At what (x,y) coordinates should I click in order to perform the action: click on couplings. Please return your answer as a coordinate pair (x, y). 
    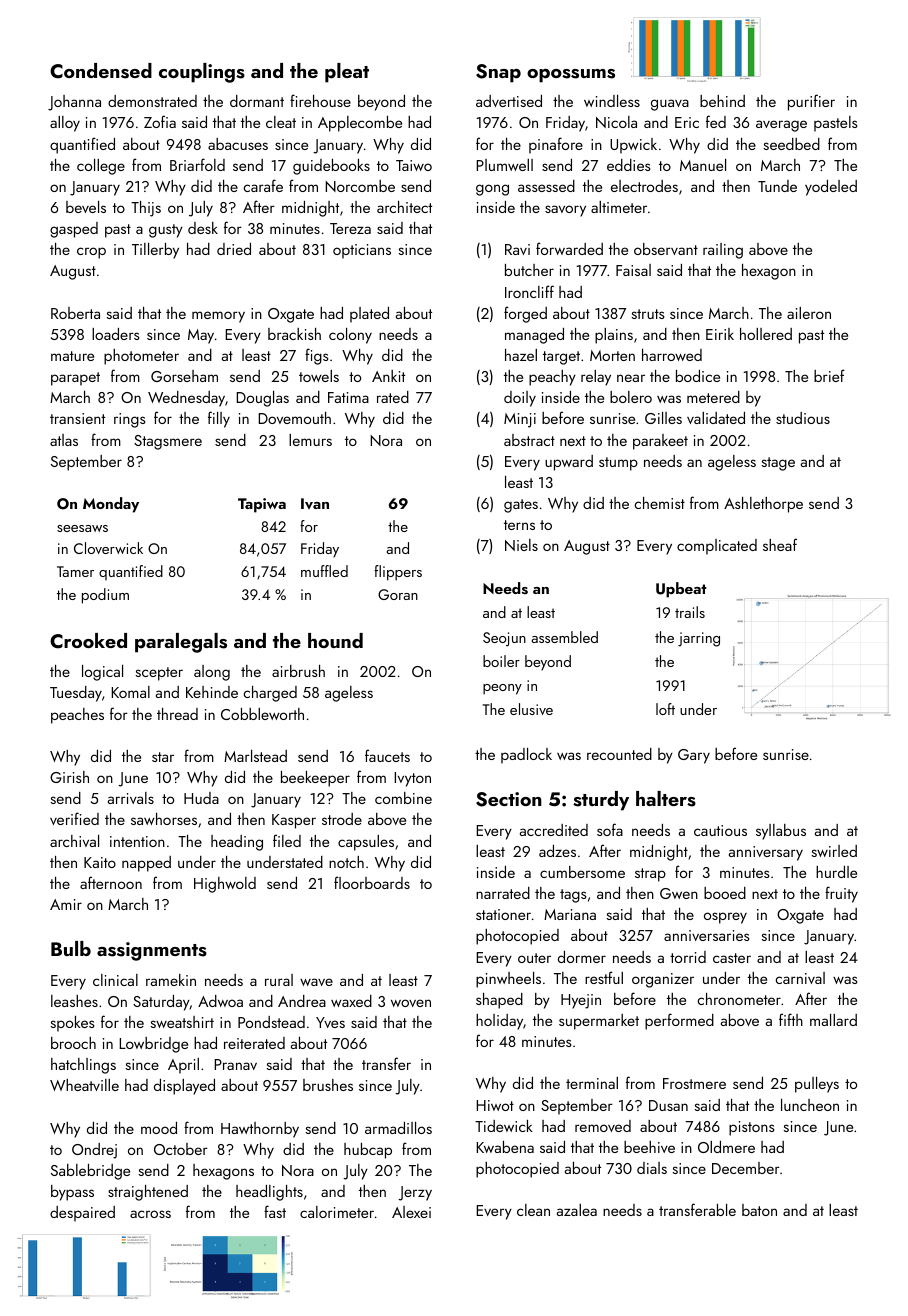
    Looking at the image, I should click on (202, 73).
